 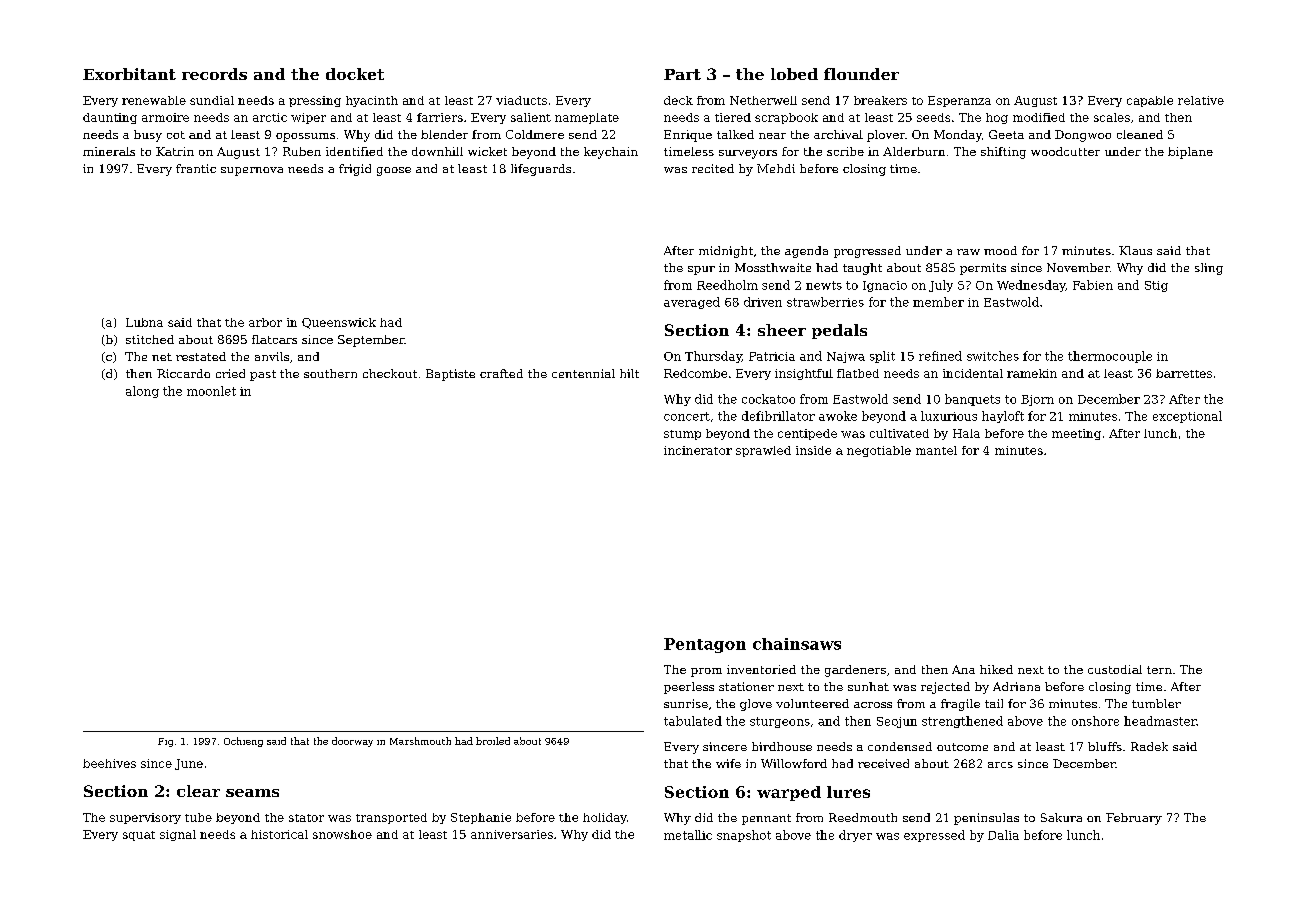 I want to click on lobed, so click(x=794, y=74).
